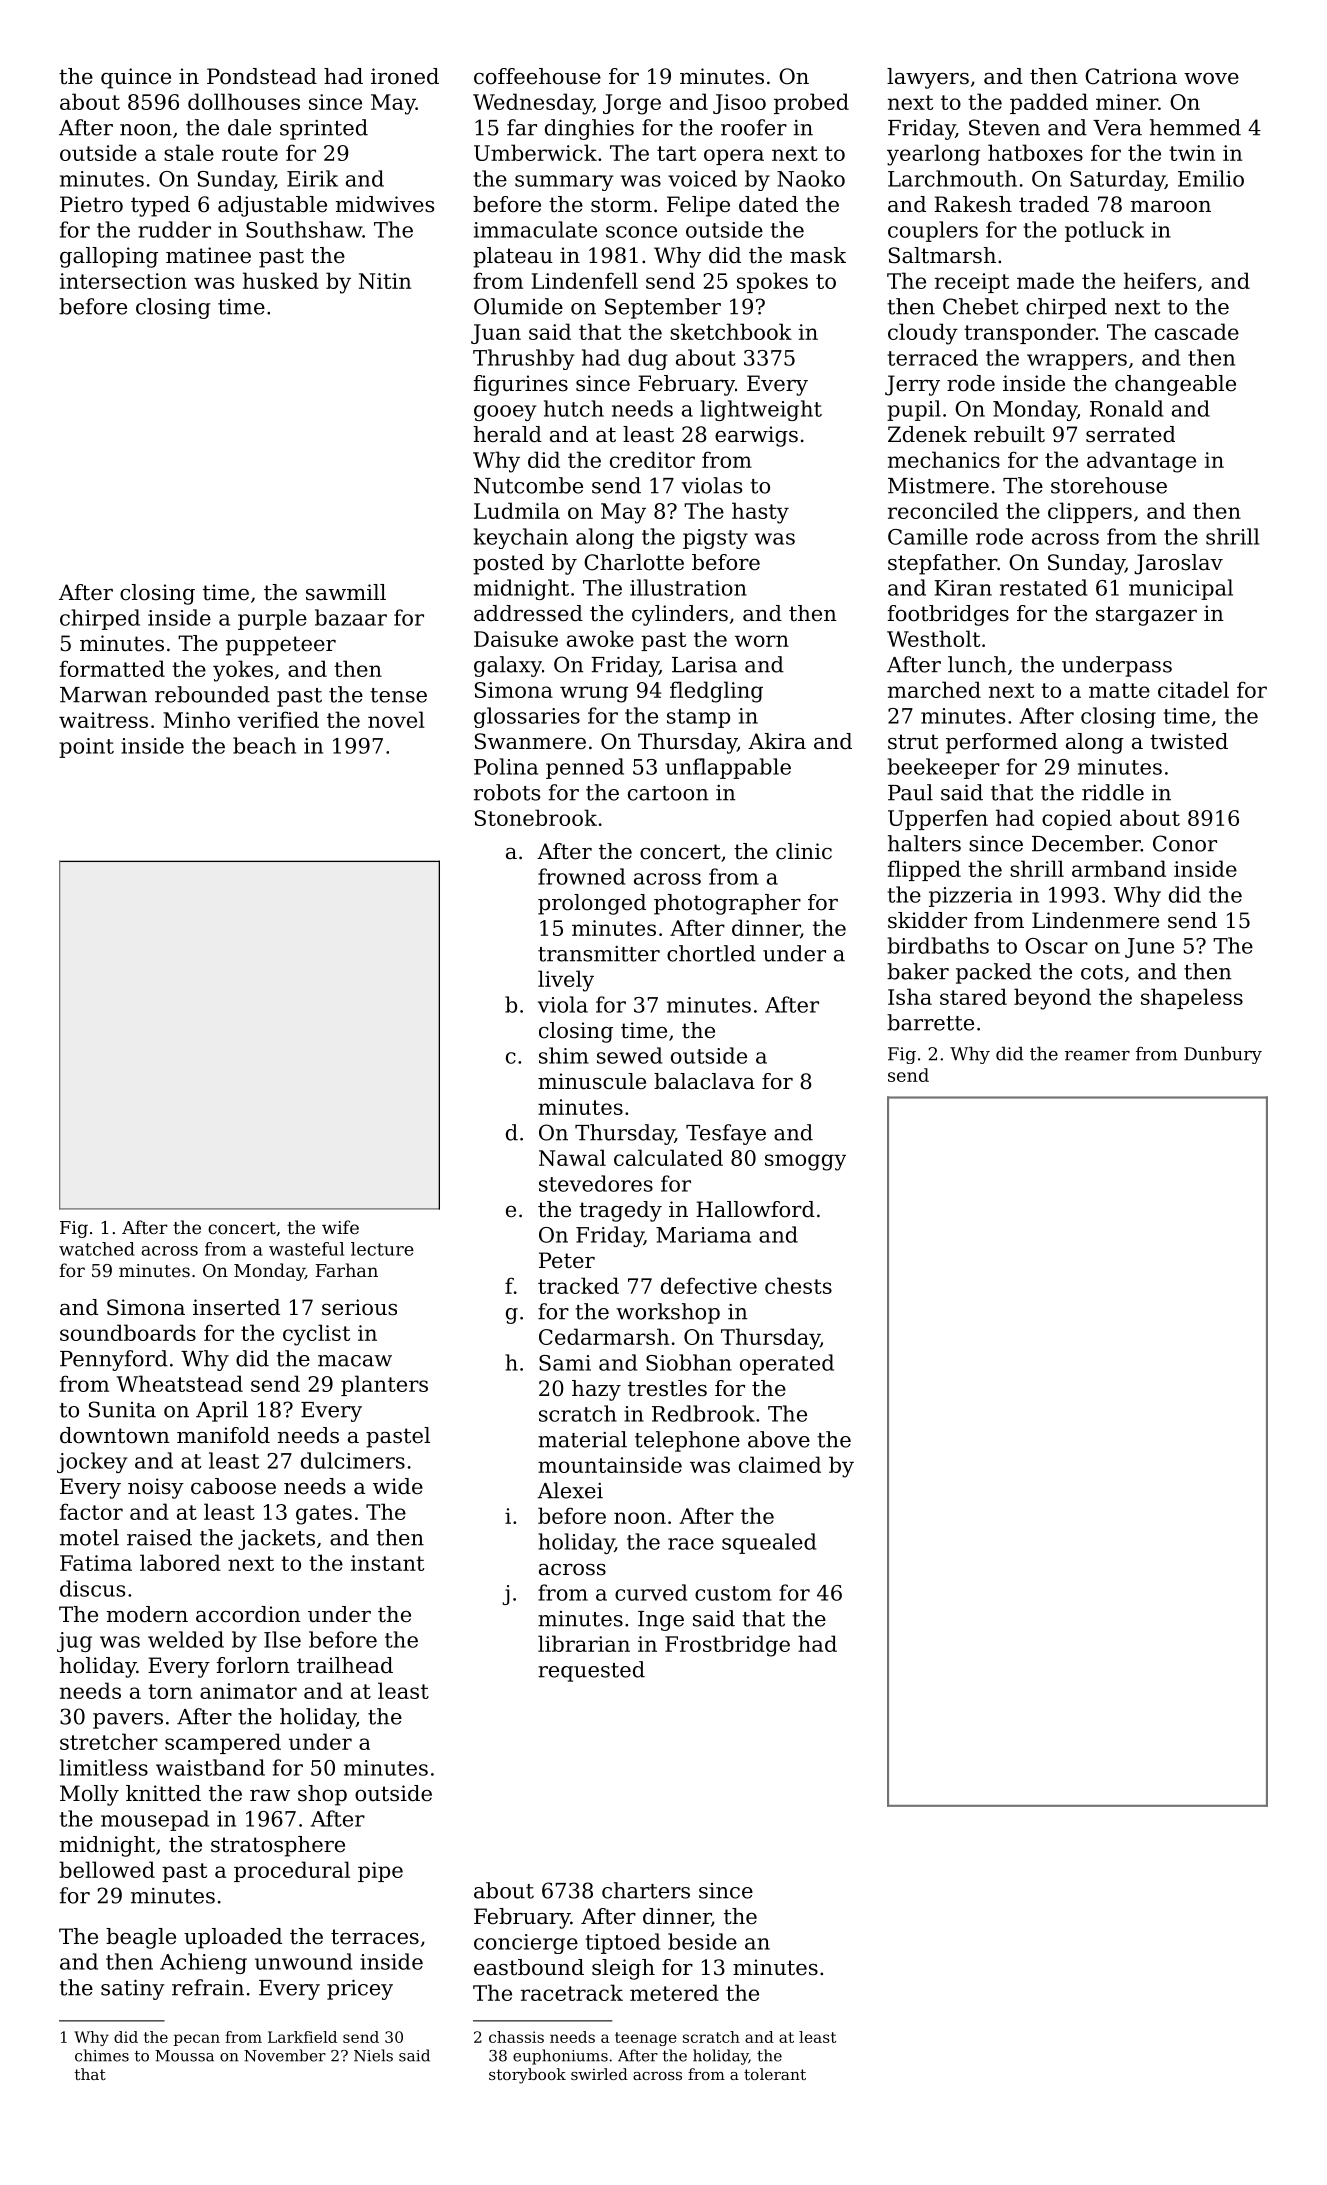 This page has width=1327, height=2185. I want to click on Jorge, so click(632, 104).
